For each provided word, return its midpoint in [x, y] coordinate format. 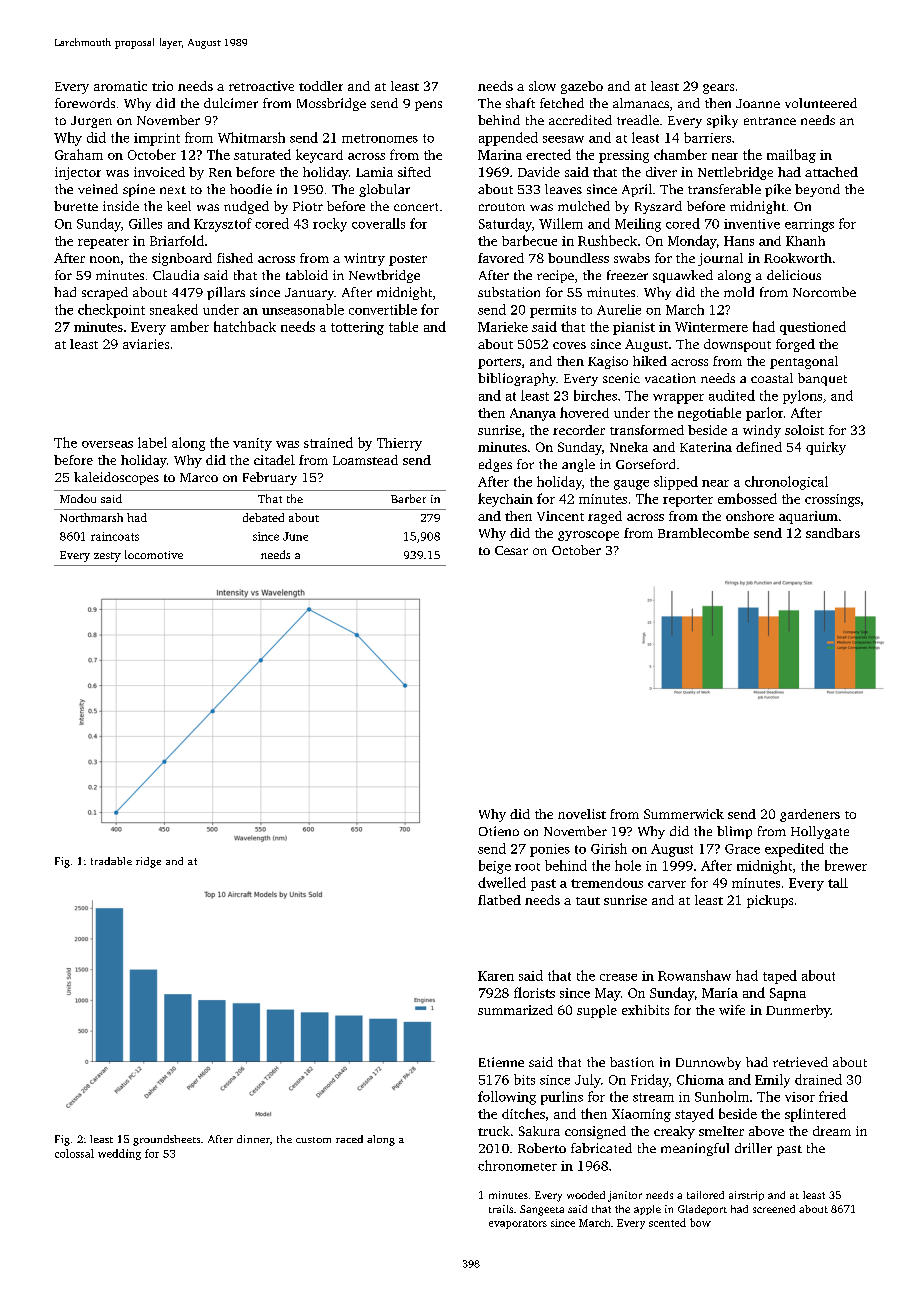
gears [718, 89]
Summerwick [684, 814]
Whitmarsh [251, 137]
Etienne [501, 1062]
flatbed [499, 900]
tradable [111, 861]
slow [542, 86]
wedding [119, 1154]
